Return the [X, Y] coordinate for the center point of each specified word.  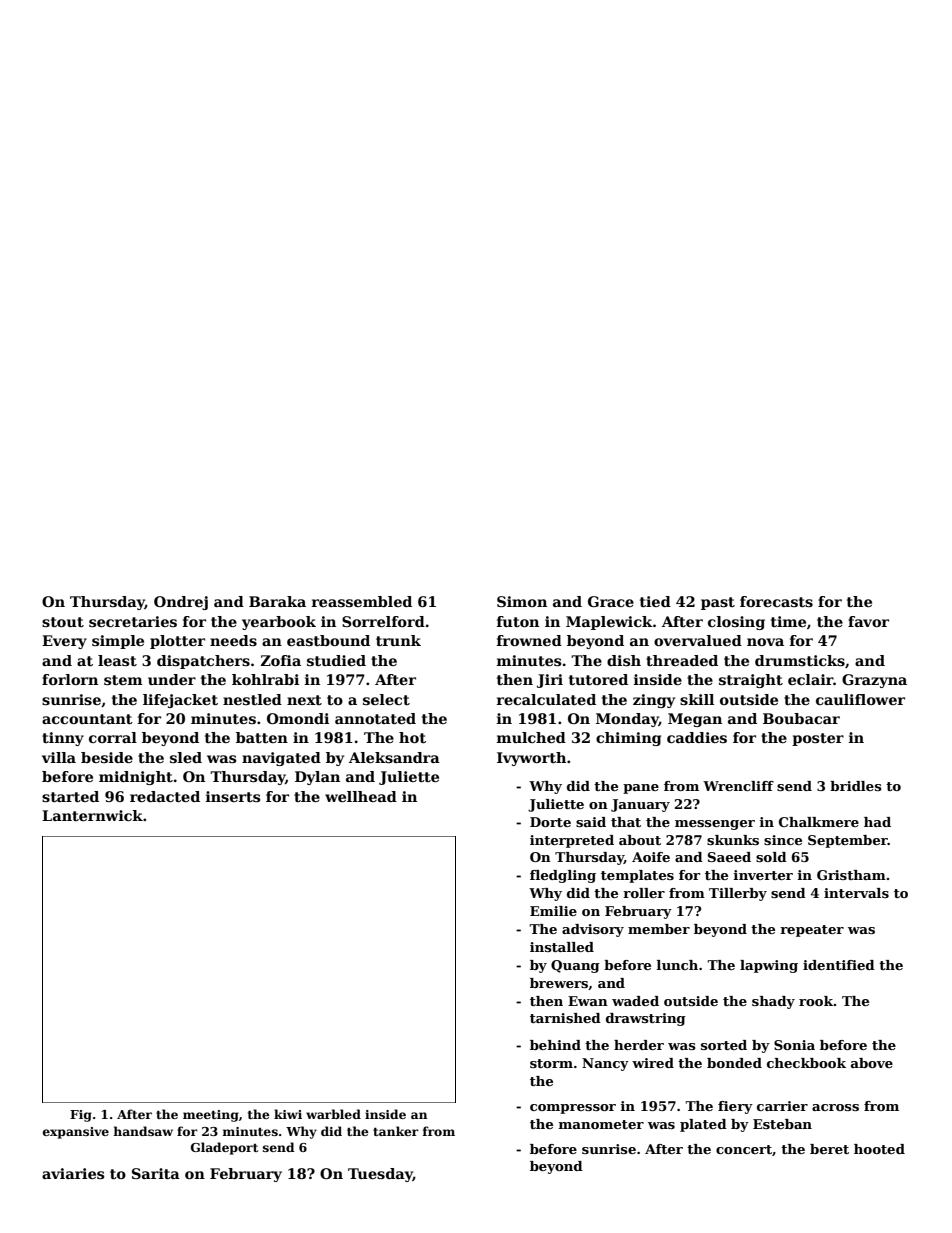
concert [744, 1149]
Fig [81, 1116]
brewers [559, 983]
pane [641, 789]
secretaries [133, 621]
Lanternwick [92, 815]
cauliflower [860, 699]
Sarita [156, 1173]
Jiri [550, 681]
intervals [856, 893]
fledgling [563, 876]
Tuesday [380, 1175]
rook [816, 1001]
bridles [856, 786]
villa [59, 757]
